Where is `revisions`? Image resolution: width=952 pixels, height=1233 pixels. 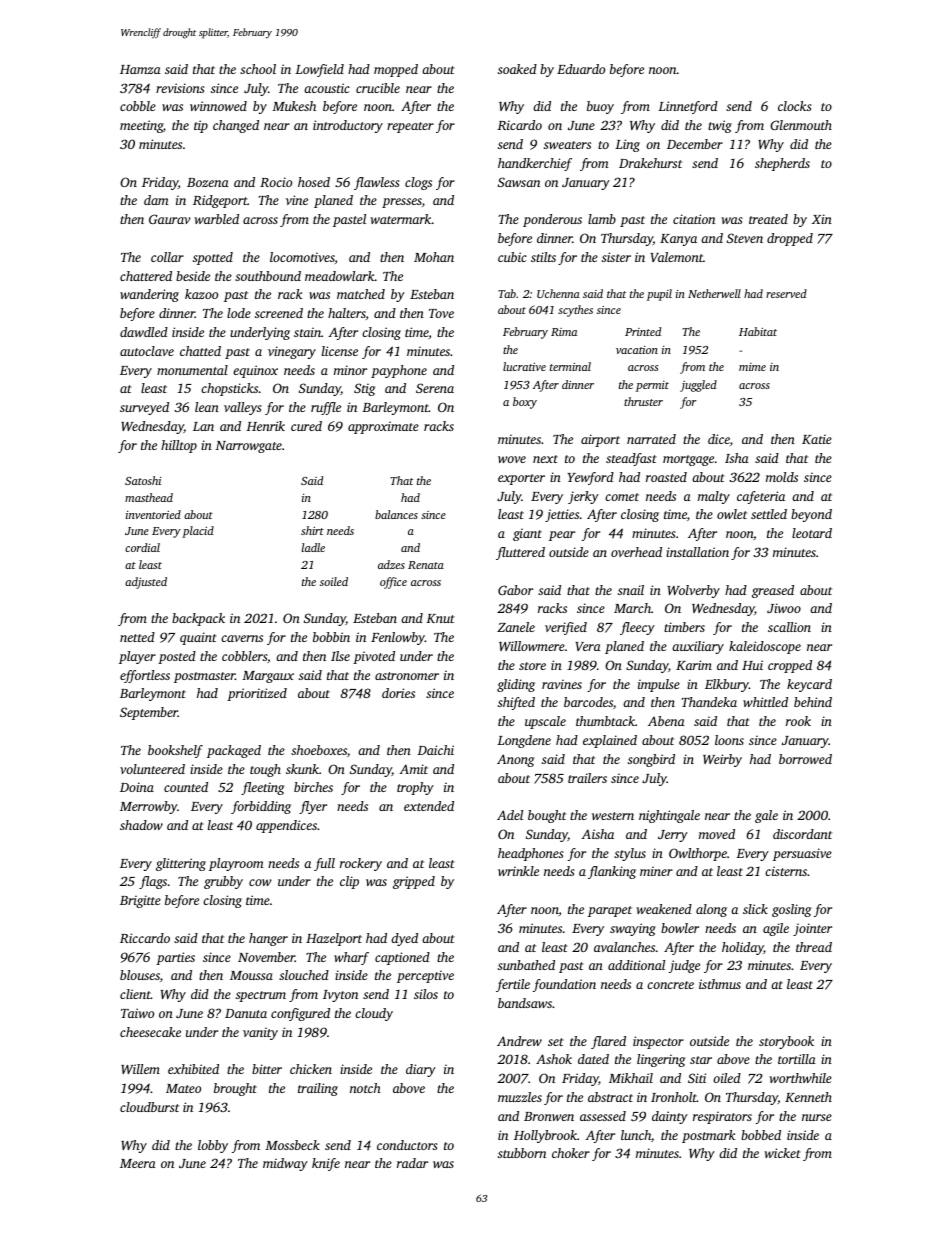
revisions is located at coordinates (180, 88).
